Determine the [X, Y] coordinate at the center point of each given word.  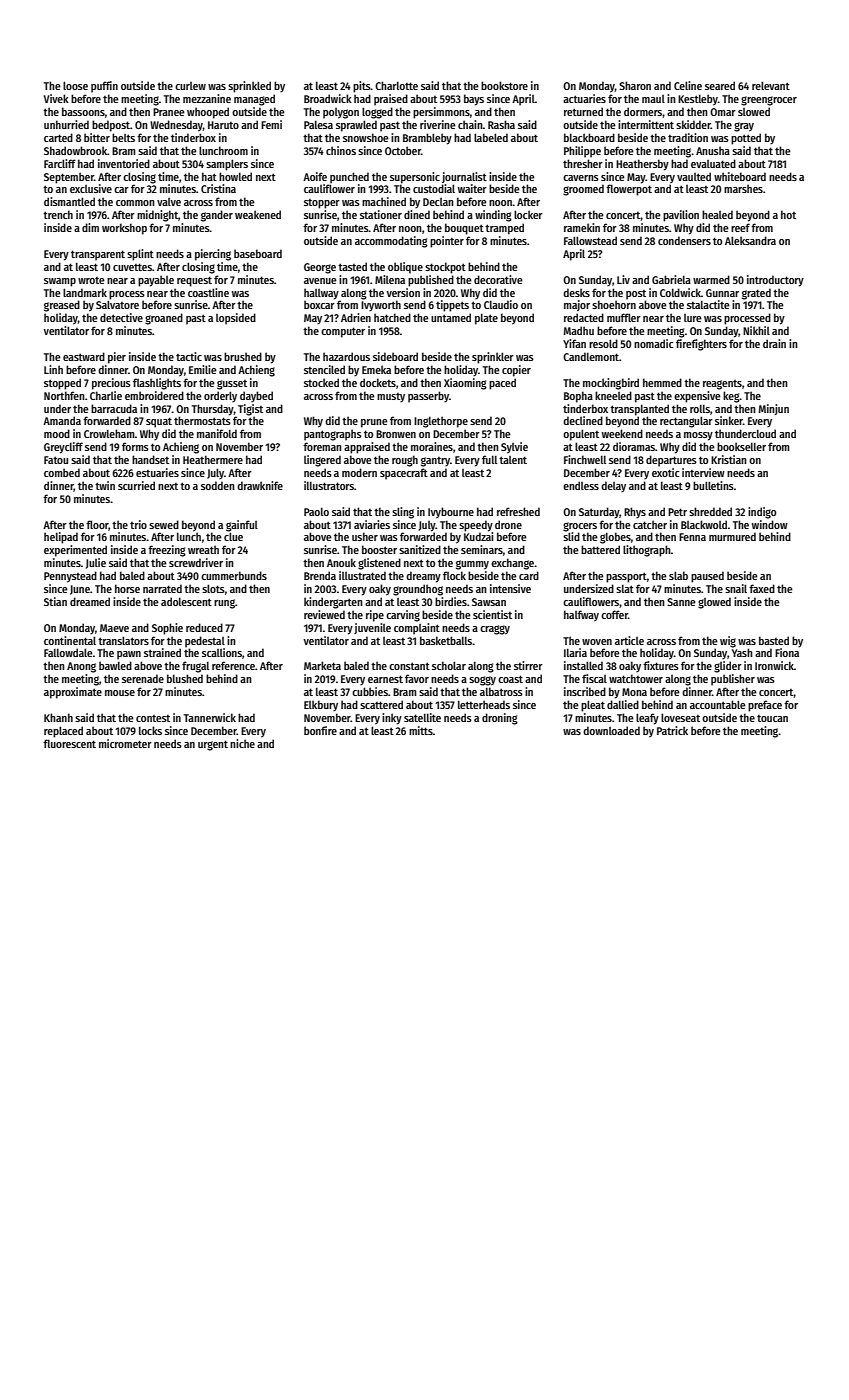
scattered [381, 704]
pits [362, 87]
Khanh [58, 717]
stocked [321, 382]
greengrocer [769, 101]
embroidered [154, 395]
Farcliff [60, 163]
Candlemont [591, 356]
